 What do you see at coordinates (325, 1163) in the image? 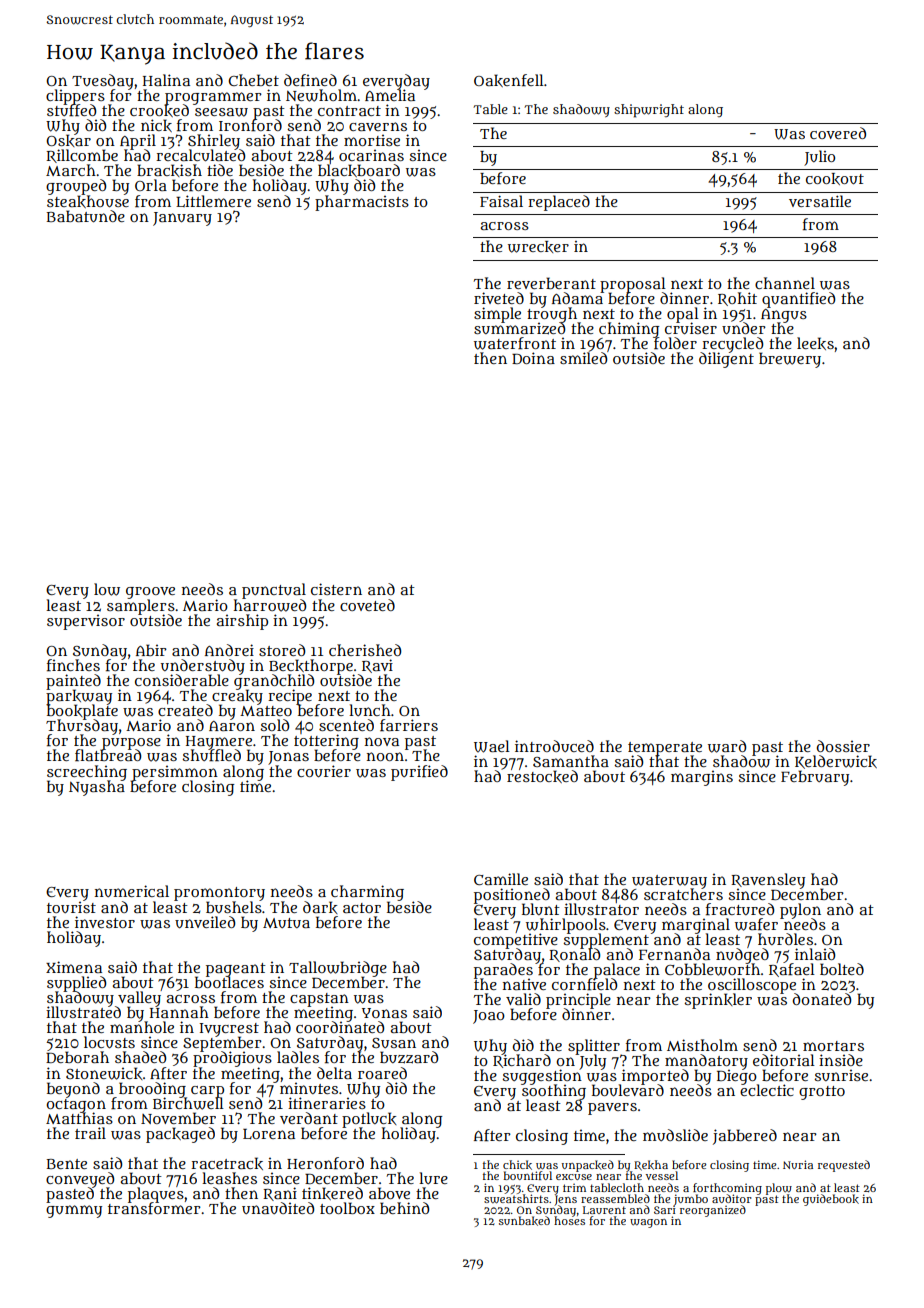
I see `Heronford` at bounding box center [325, 1163].
